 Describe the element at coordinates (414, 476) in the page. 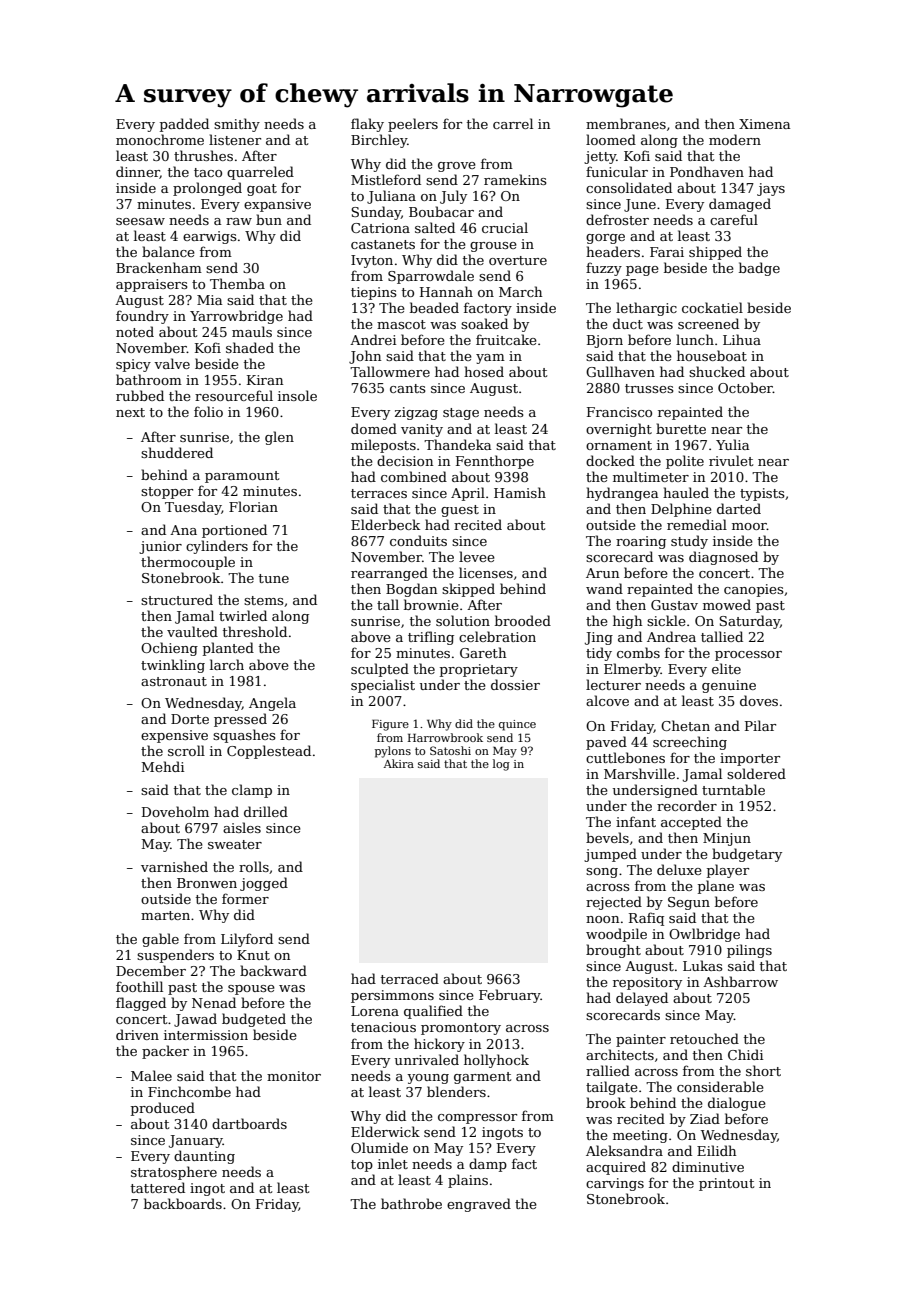

I see `combined` at that location.
